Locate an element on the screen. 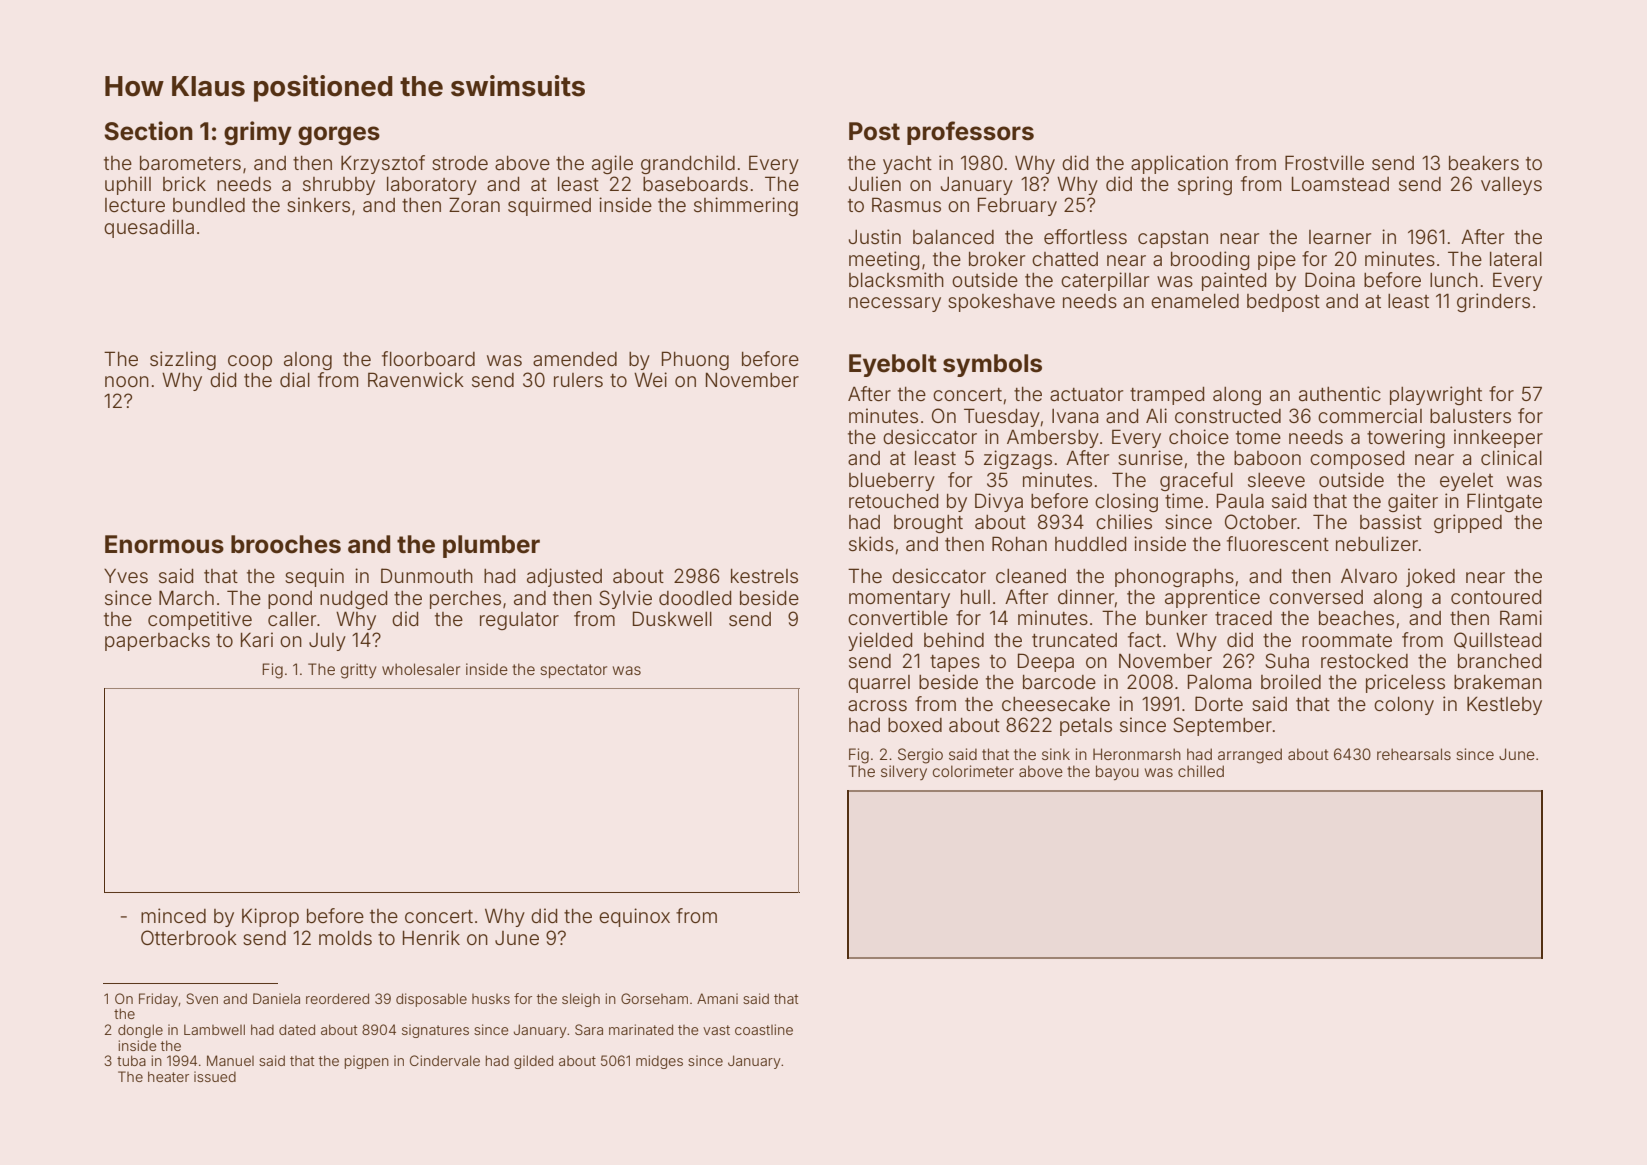 This screenshot has width=1647, height=1165. bundled is located at coordinates (209, 205).
